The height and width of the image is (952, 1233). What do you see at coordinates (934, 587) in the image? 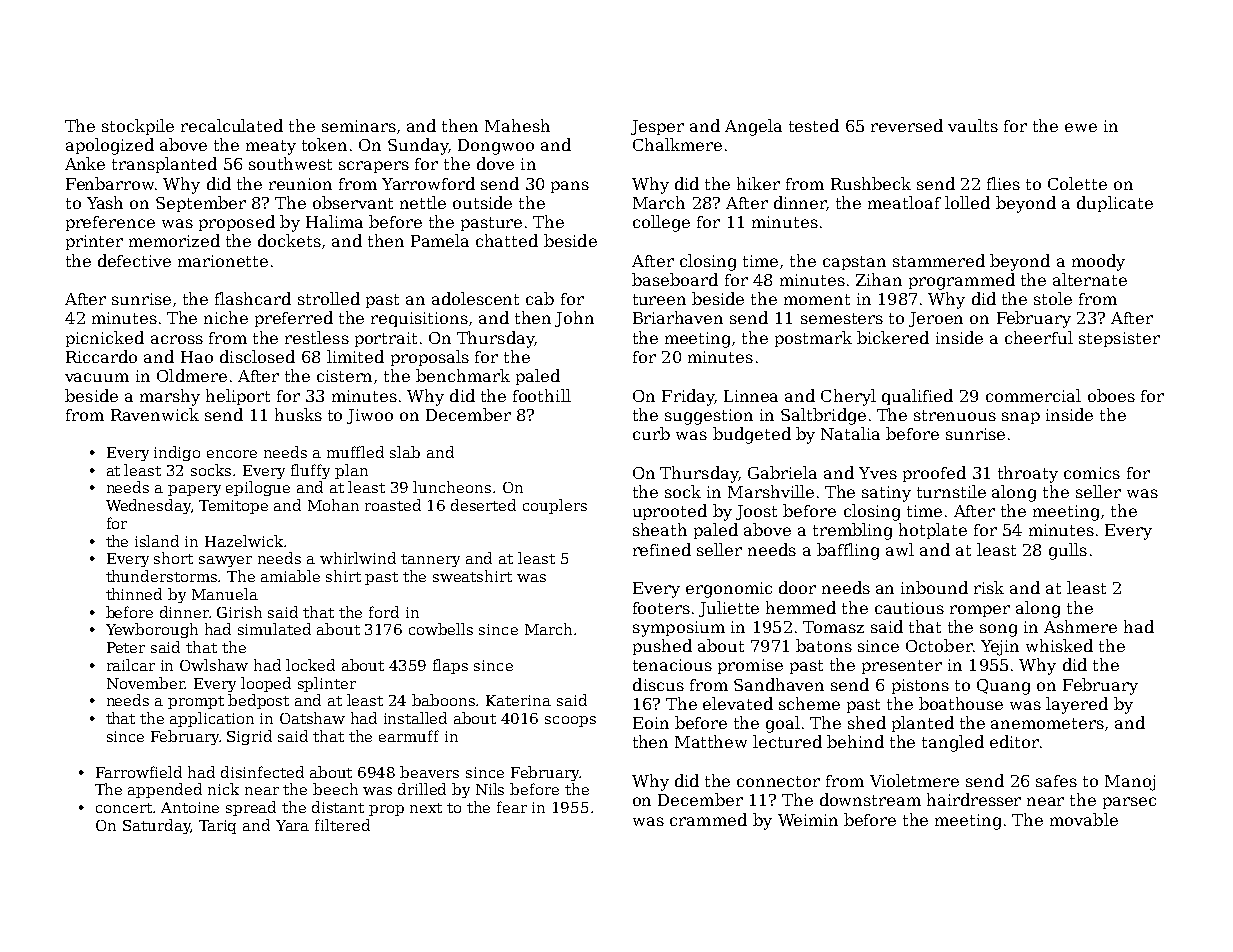
I see `inbound` at bounding box center [934, 587].
